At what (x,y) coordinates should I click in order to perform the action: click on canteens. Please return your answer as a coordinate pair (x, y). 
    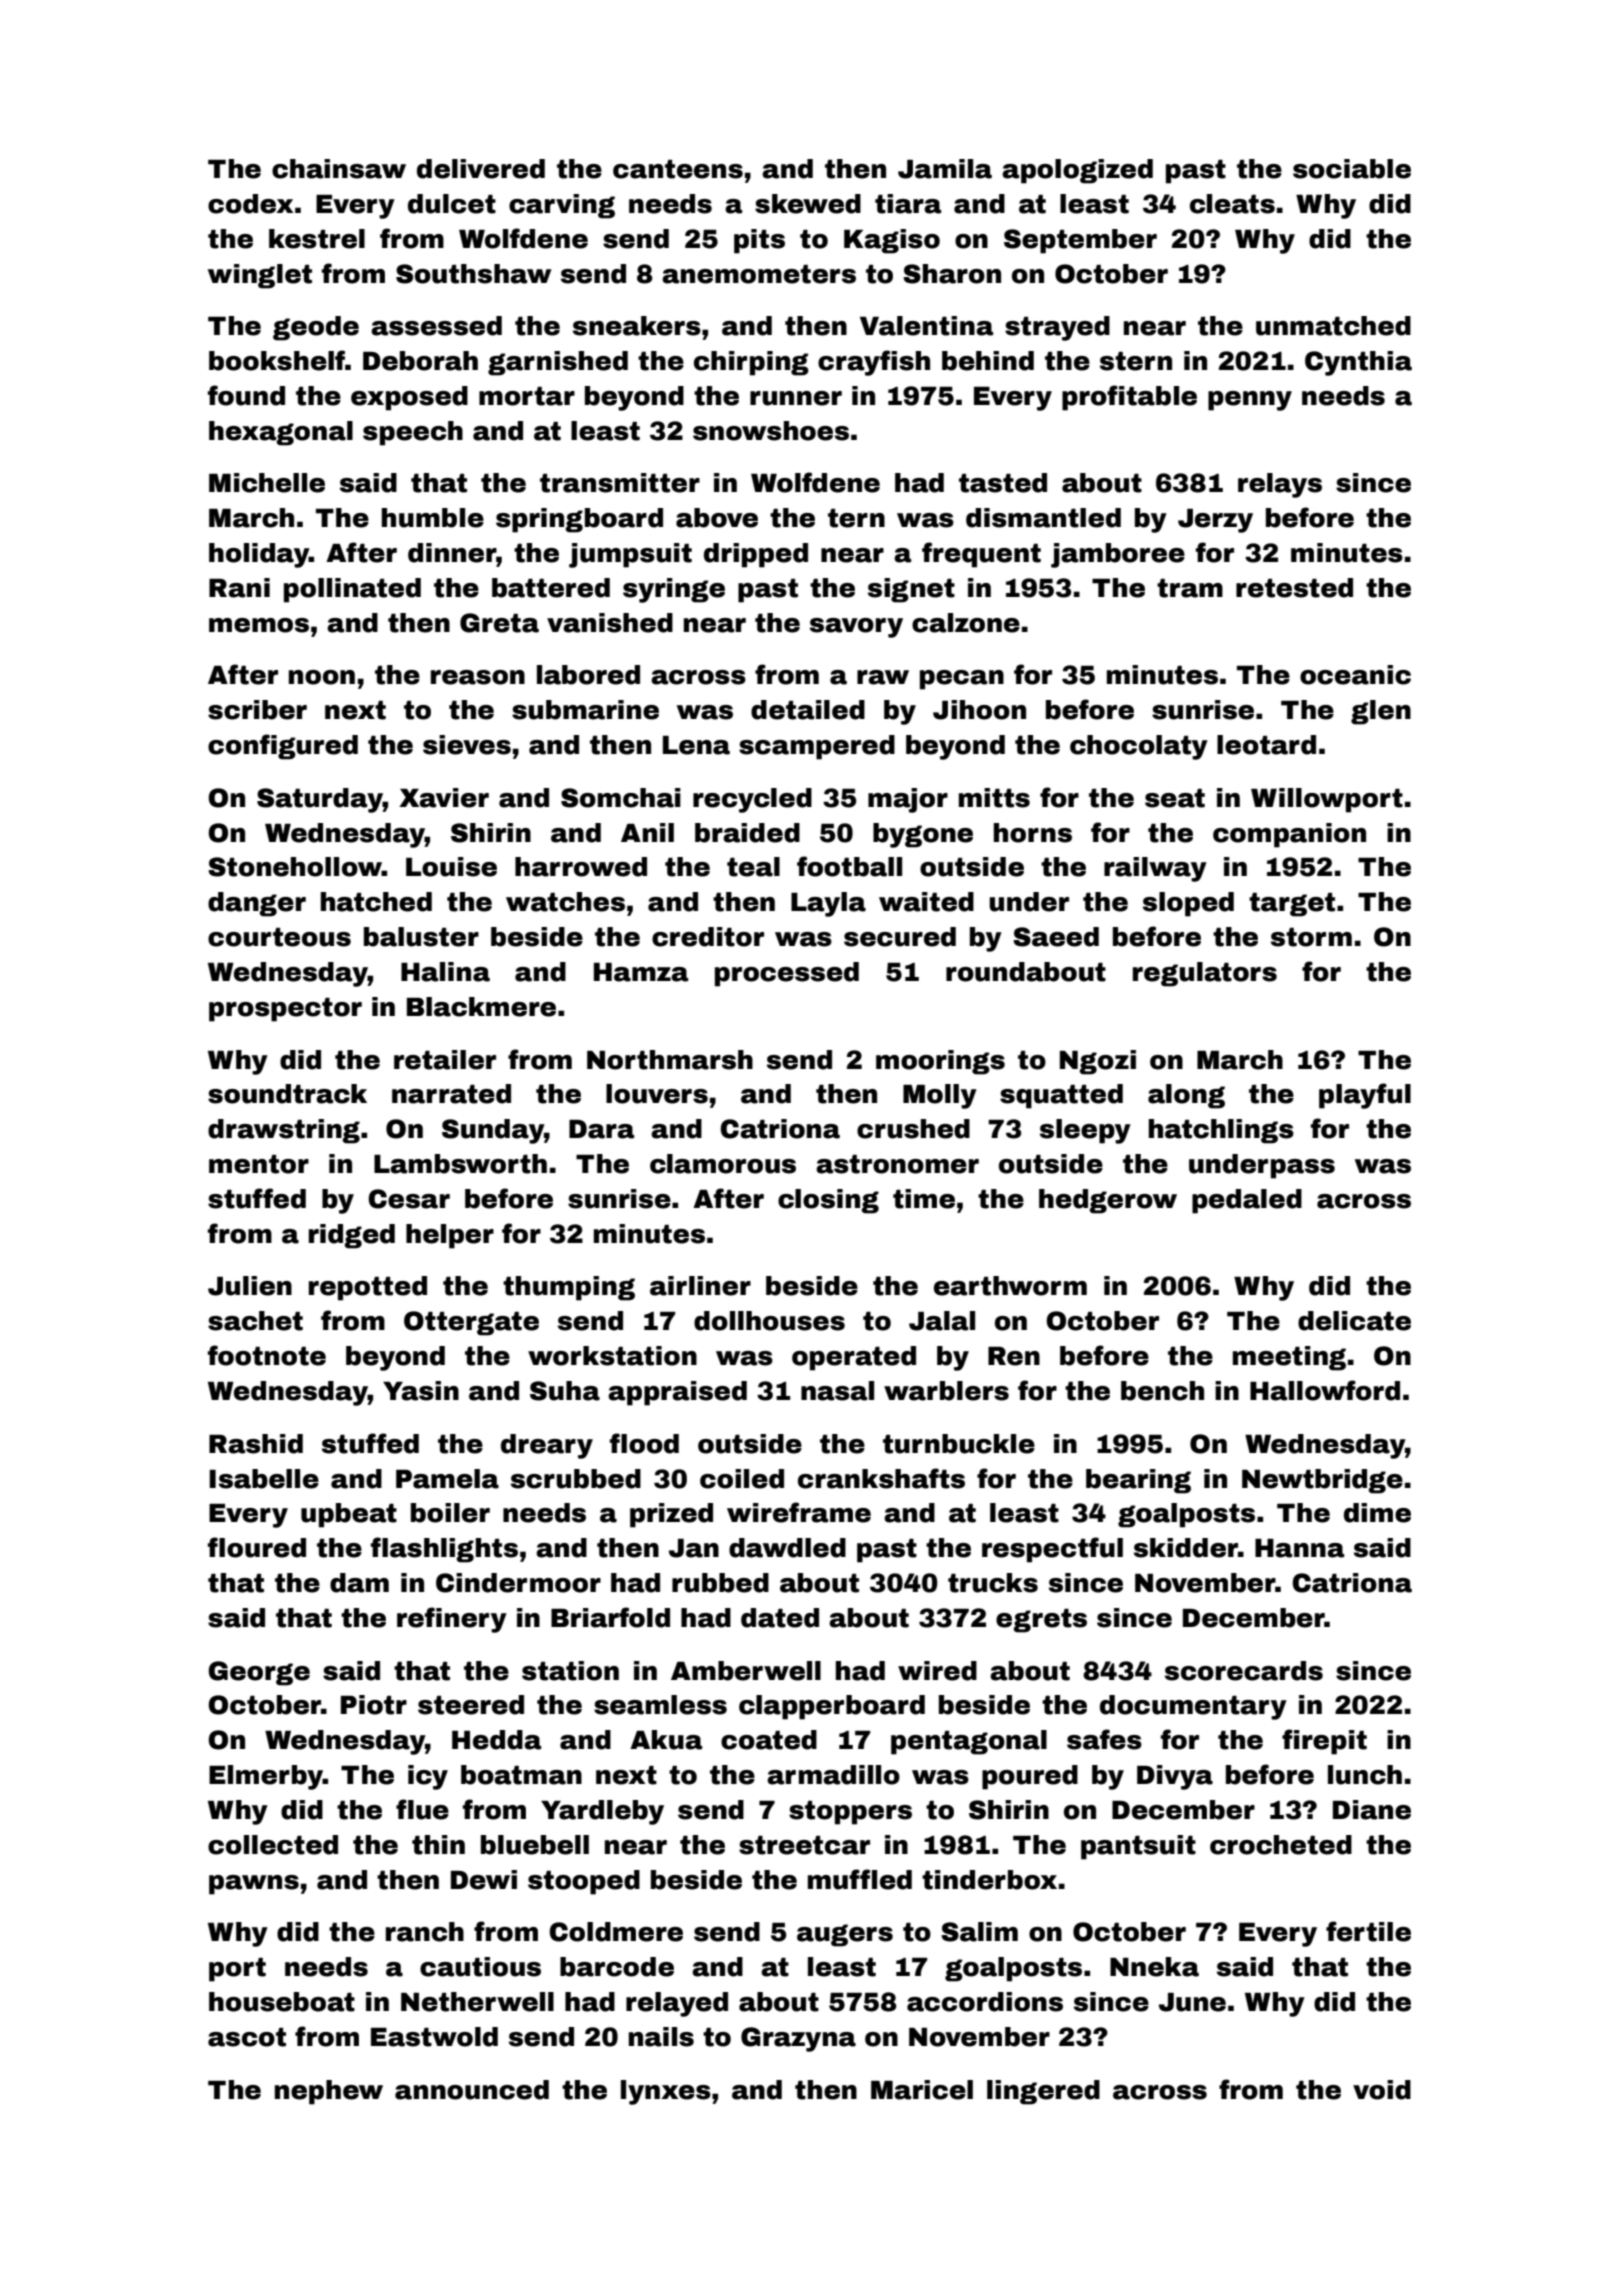
    Looking at the image, I should click on (678, 169).
